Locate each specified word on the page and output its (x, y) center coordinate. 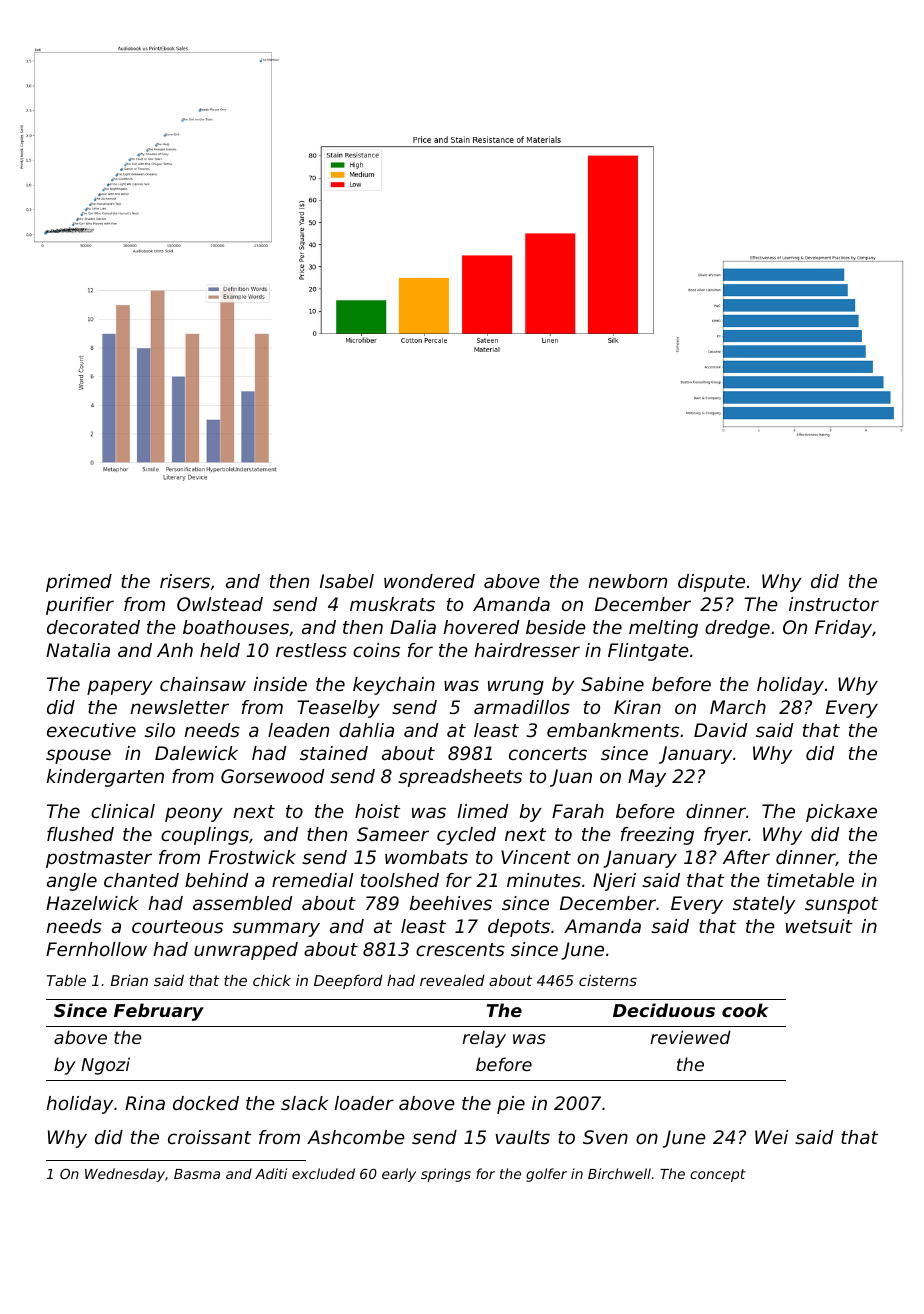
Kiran (637, 707)
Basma (197, 1174)
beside (556, 627)
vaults (522, 1137)
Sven (605, 1137)
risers (185, 581)
